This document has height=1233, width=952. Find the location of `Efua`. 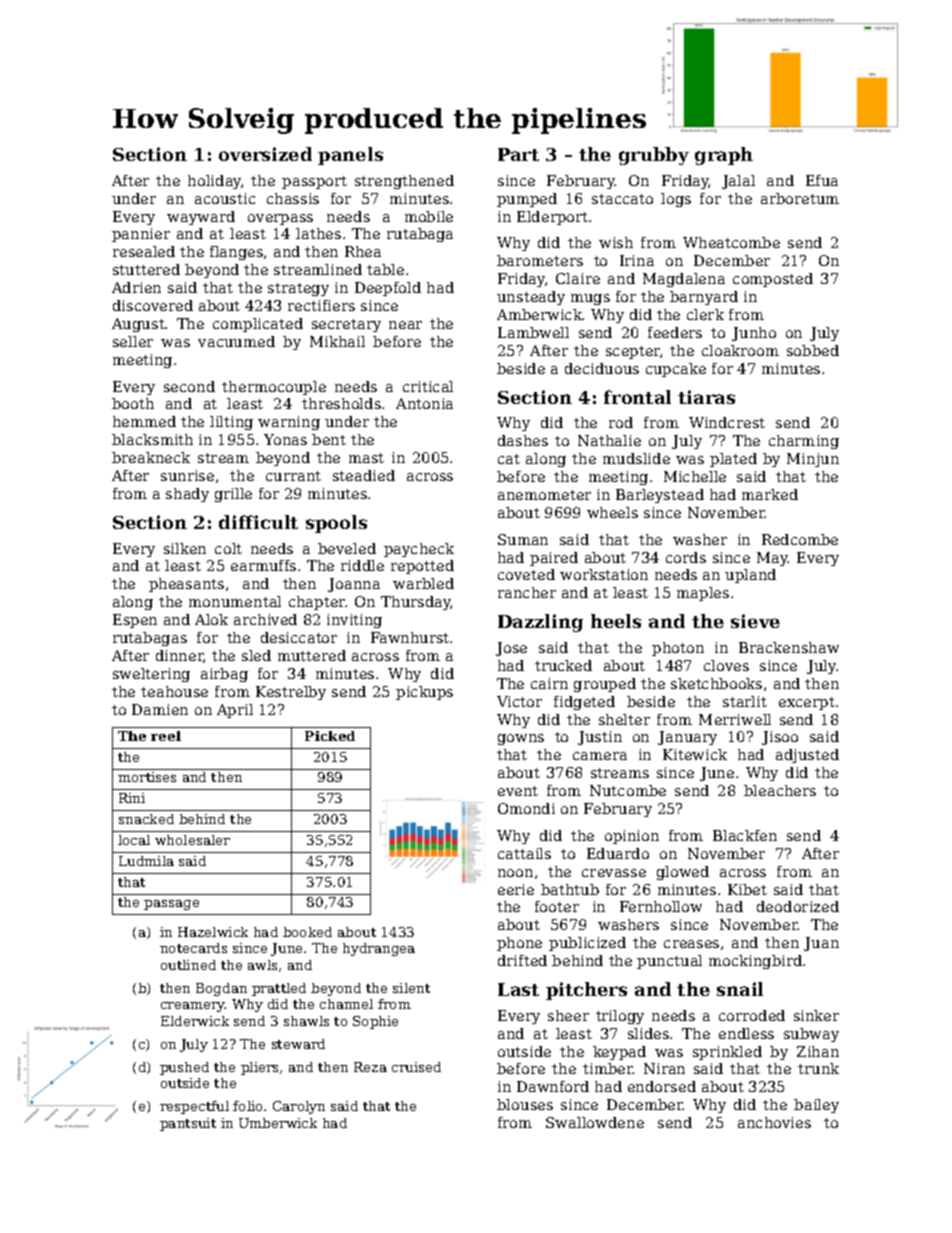

Efua is located at coordinates (822, 180).
